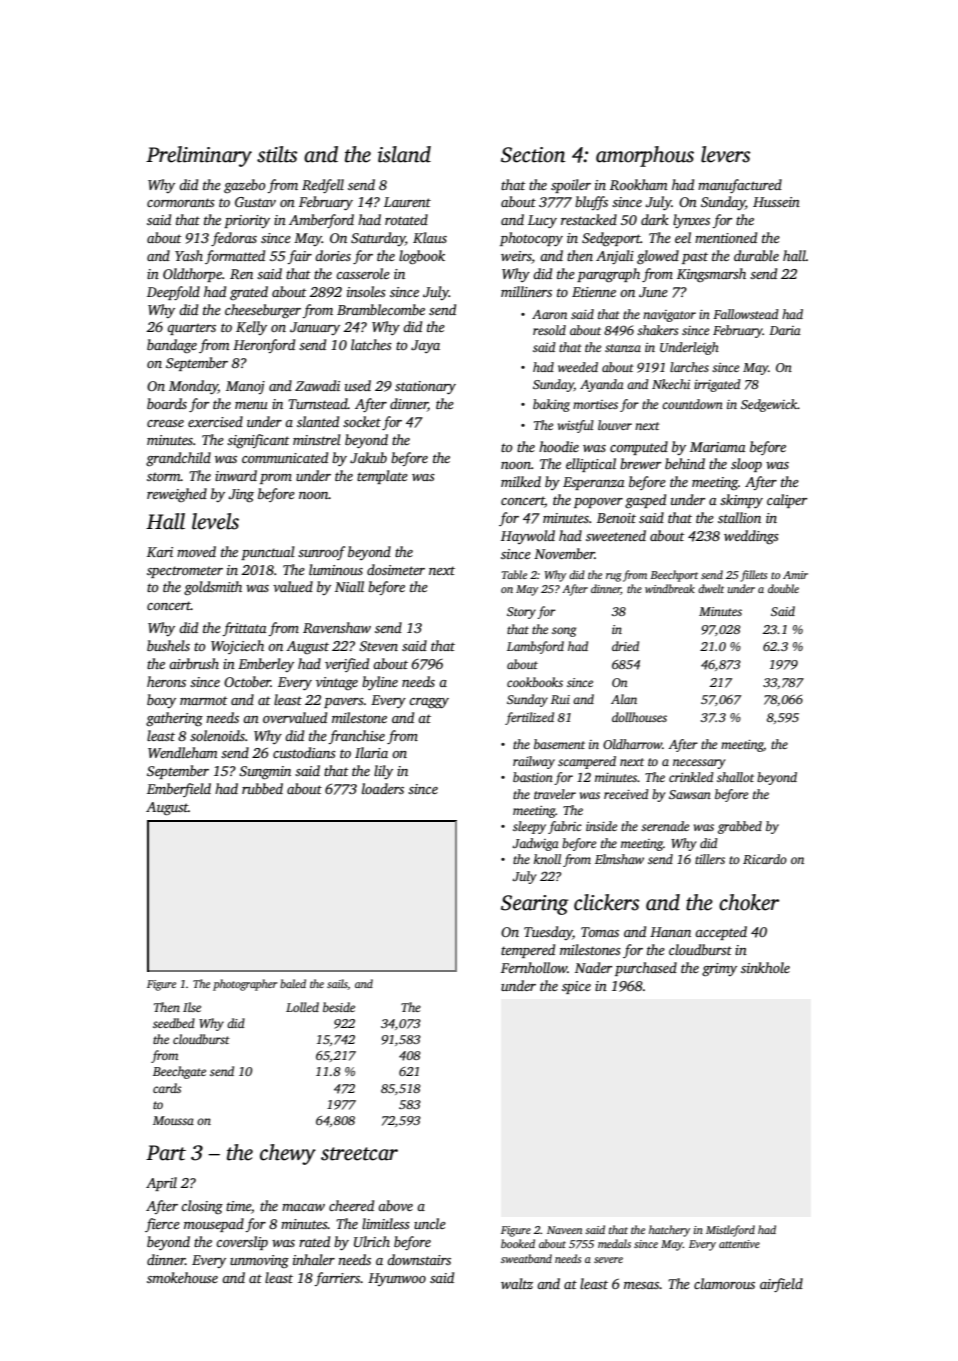 Image resolution: width=958 pixels, height=1361 pixels. Describe the element at coordinates (795, 575) in the image. I see `Amir` at that location.
